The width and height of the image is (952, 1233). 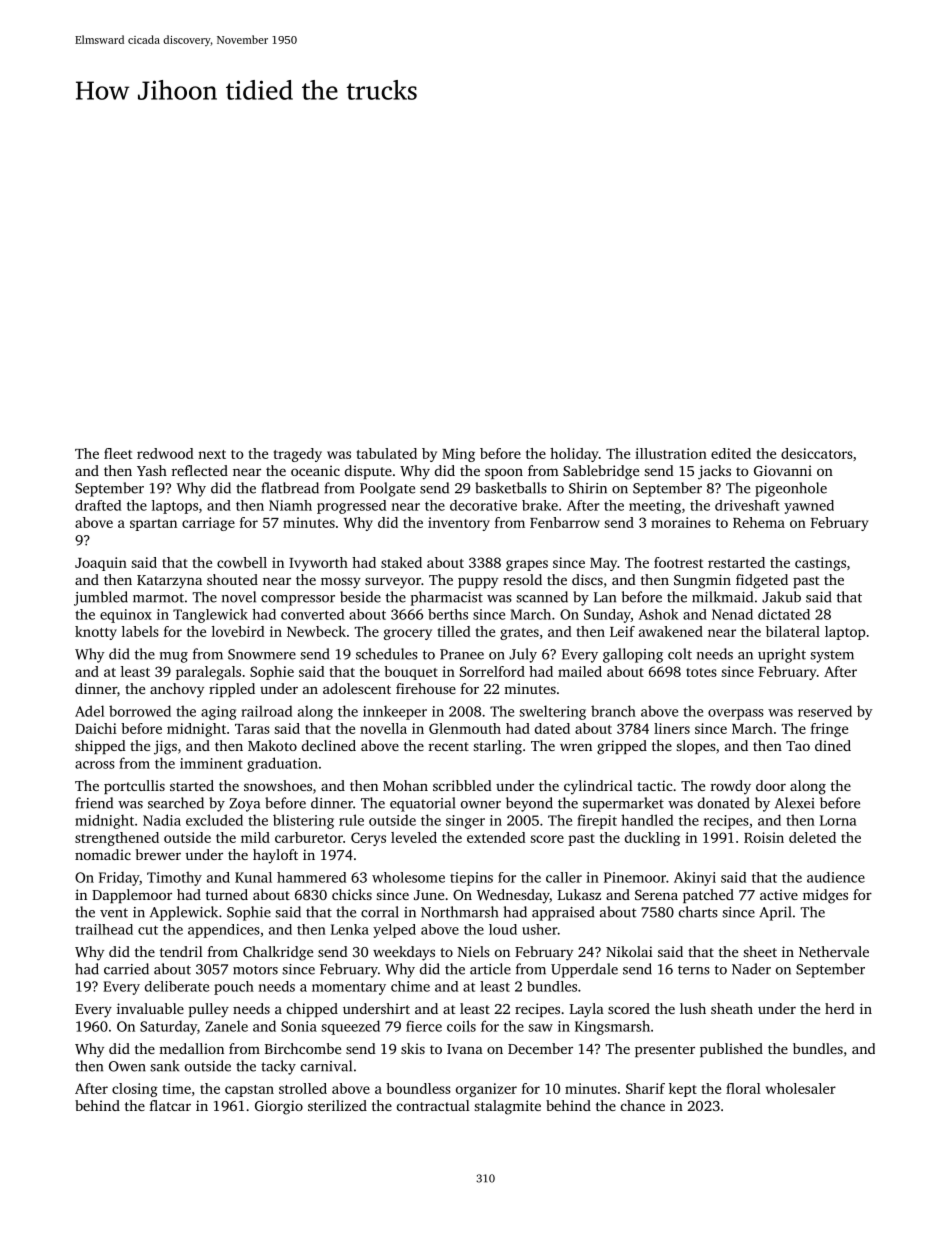 I want to click on stalagmite, so click(x=507, y=1107).
